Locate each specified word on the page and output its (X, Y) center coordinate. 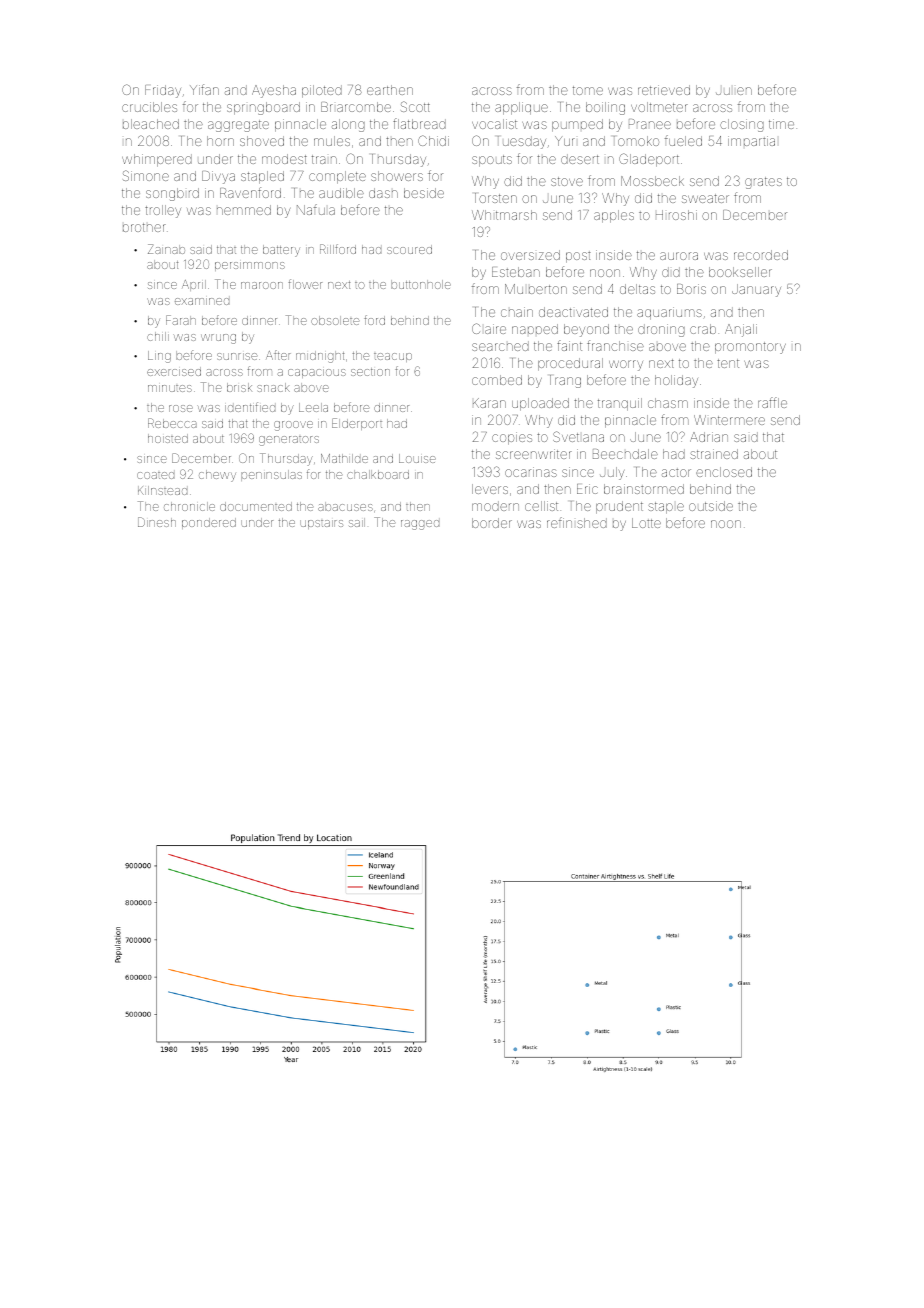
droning (661, 330)
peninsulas (271, 475)
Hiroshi (676, 215)
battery (281, 251)
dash (383, 193)
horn (220, 141)
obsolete (335, 320)
